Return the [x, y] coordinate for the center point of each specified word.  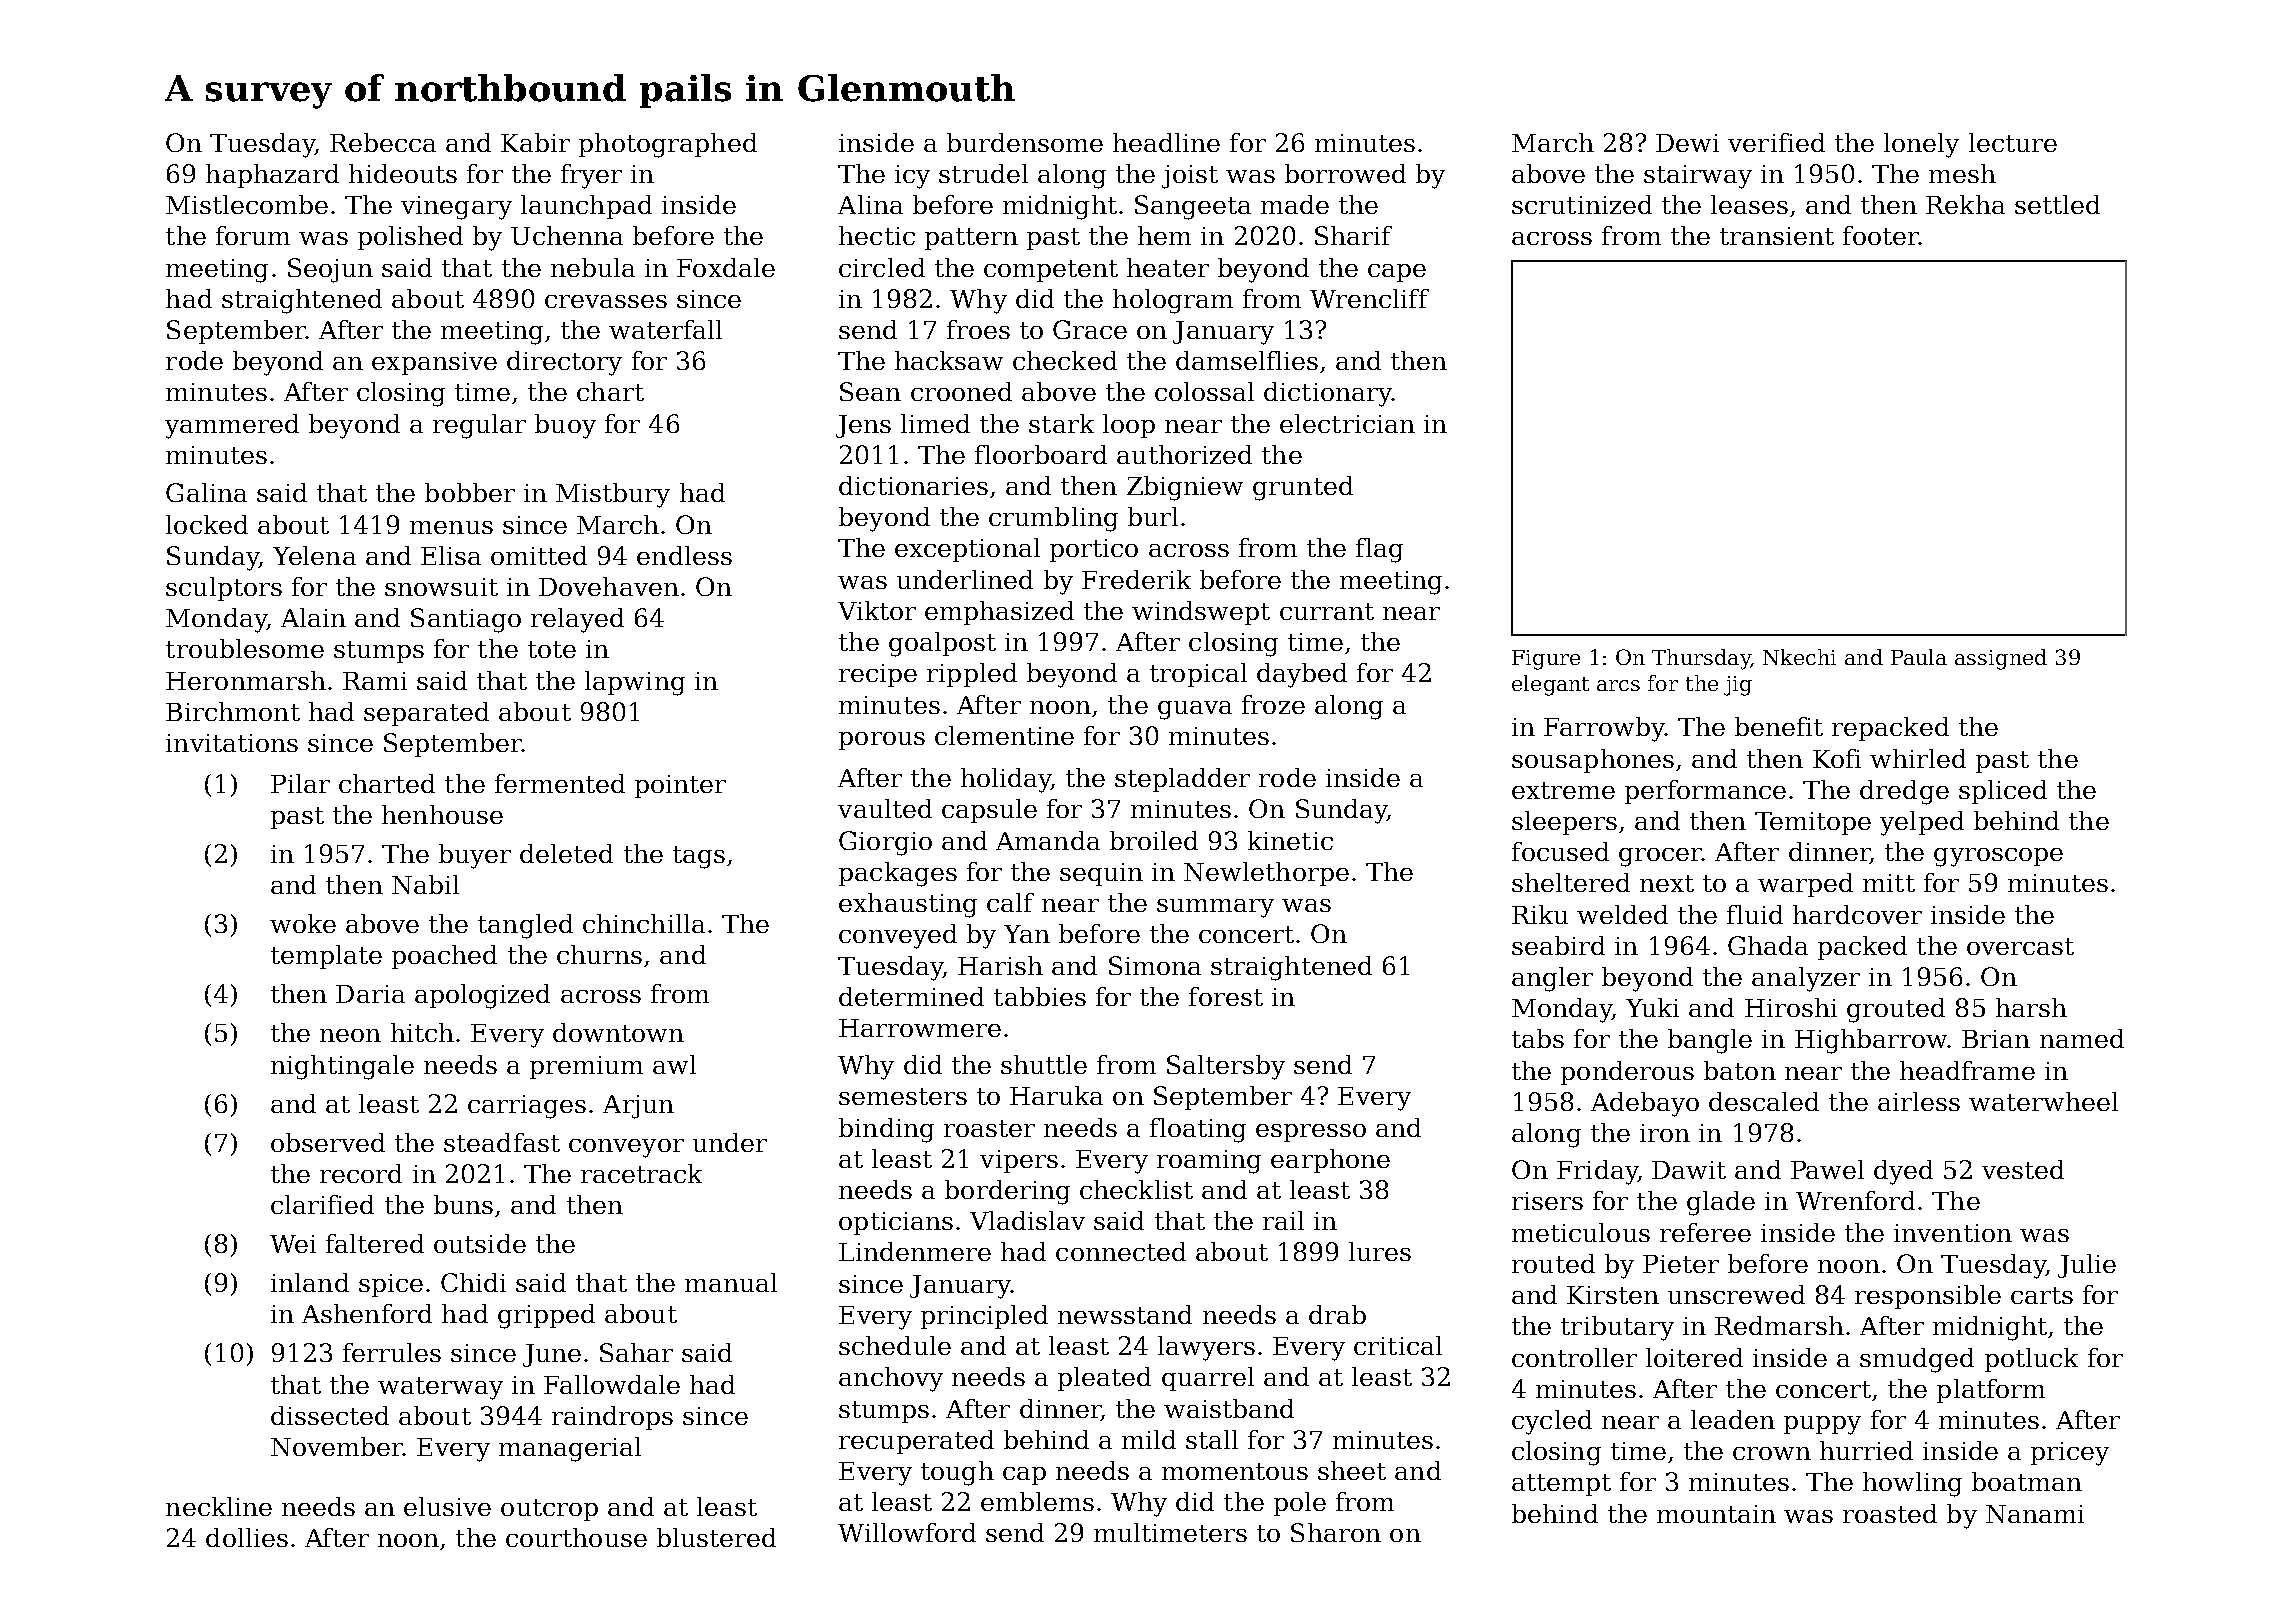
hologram [1173, 301]
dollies [247, 1537]
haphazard [272, 176]
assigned [2001, 659]
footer [1881, 235]
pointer [680, 786]
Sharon [1336, 1532]
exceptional [967, 550]
